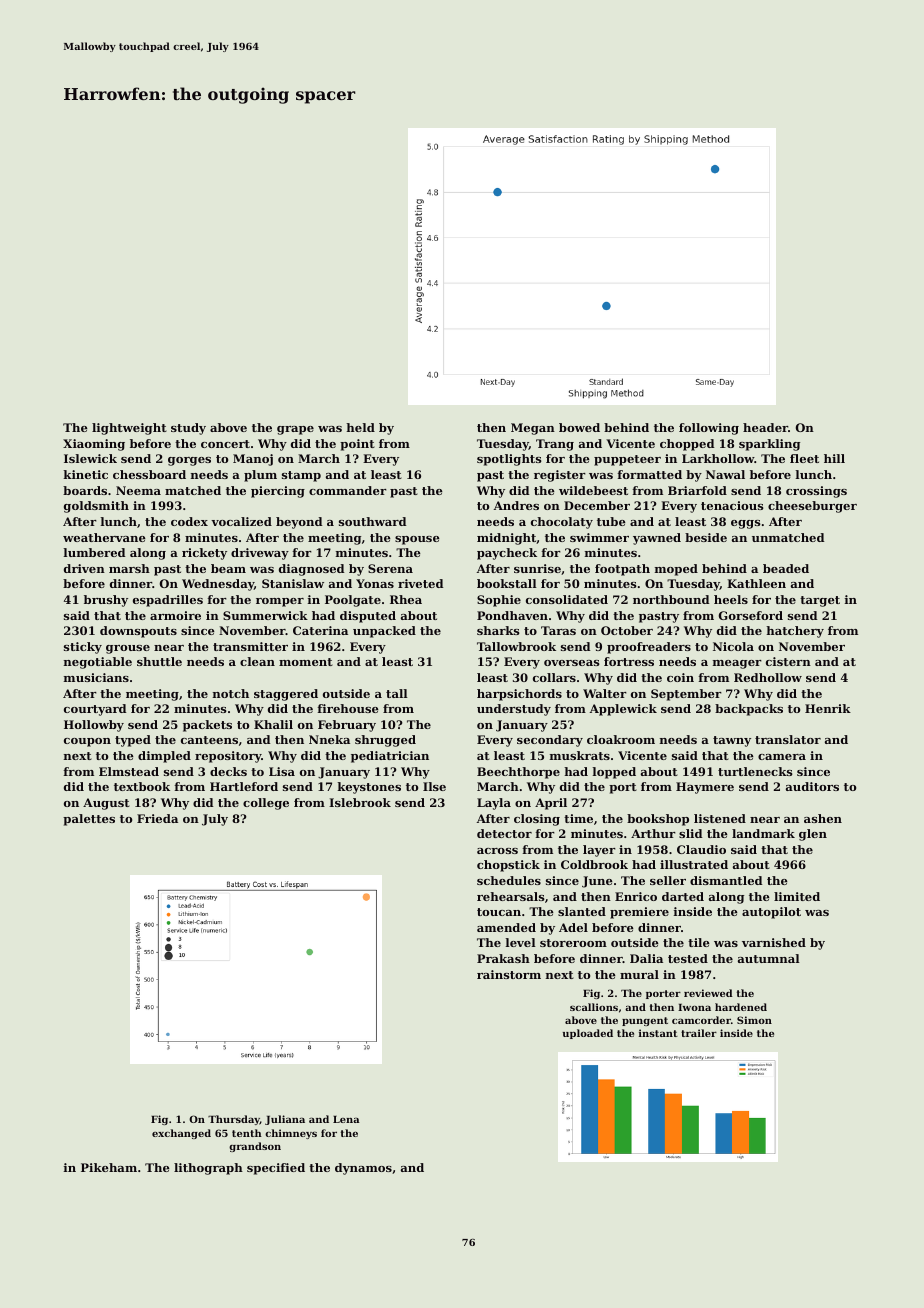 The width and height of the screenshot is (924, 1308). I want to click on trailer, so click(699, 1033).
